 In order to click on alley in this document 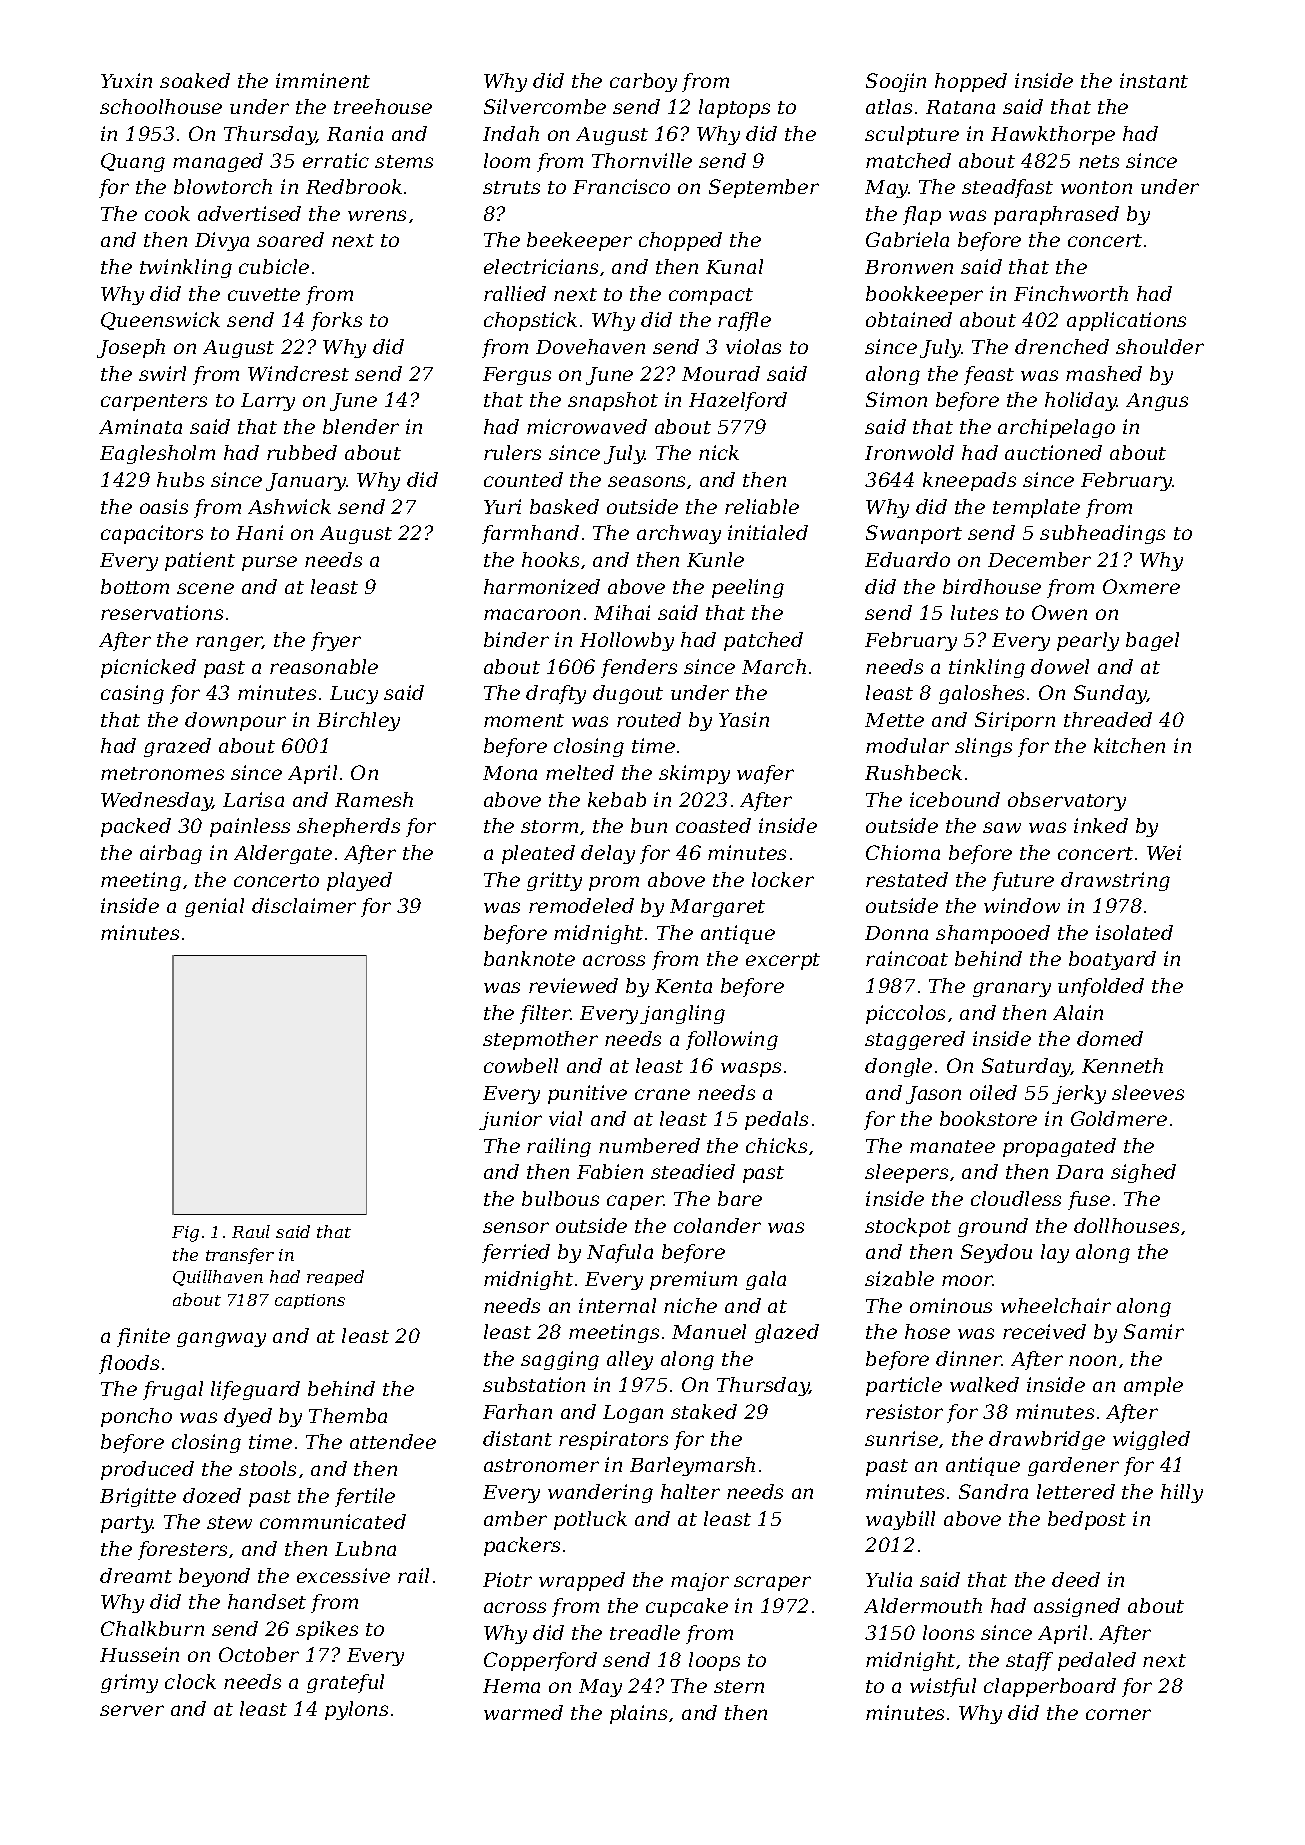, I will do `click(630, 1360)`.
